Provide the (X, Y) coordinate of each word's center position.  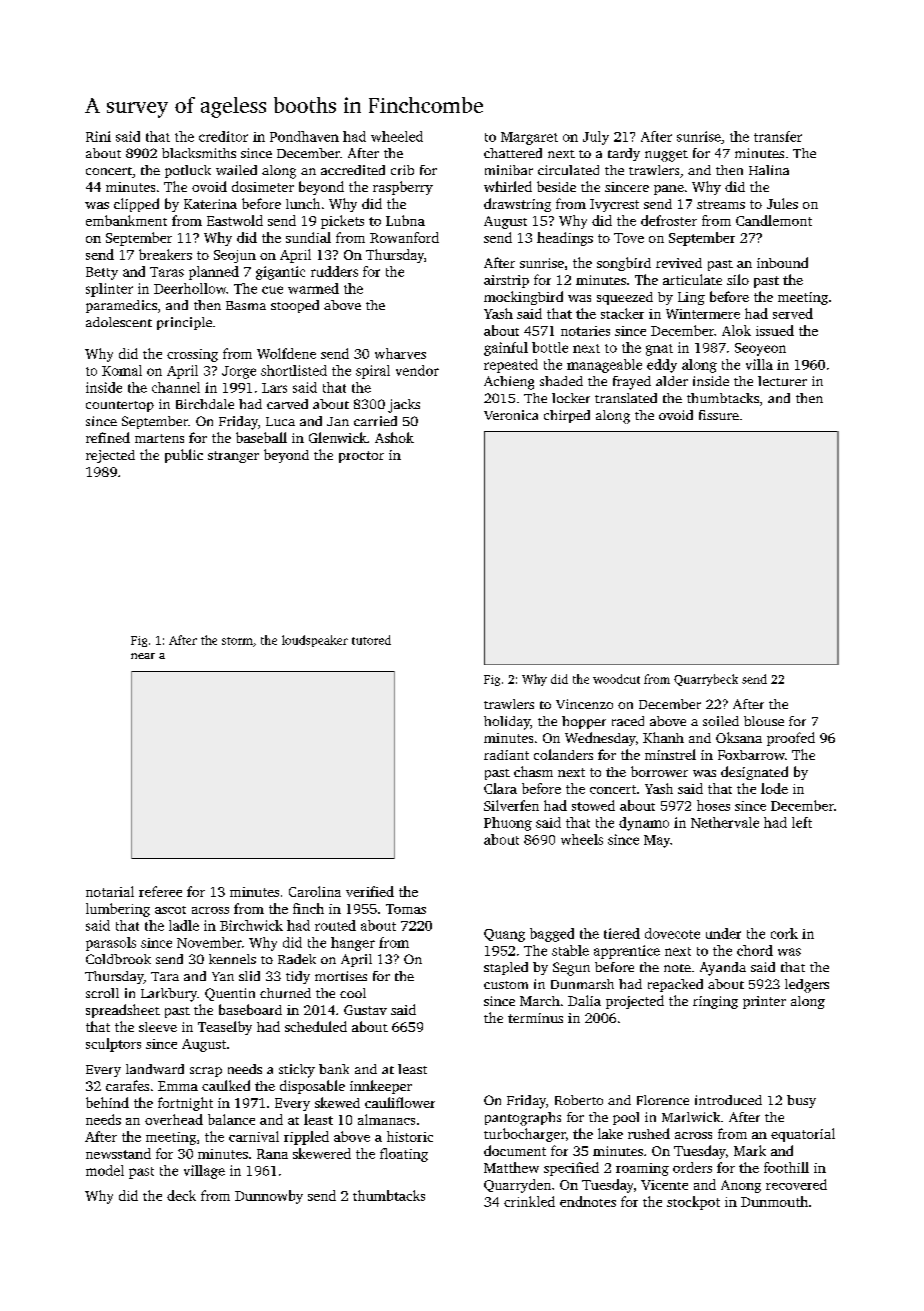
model (105, 1170)
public (184, 456)
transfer (778, 136)
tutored (371, 640)
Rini (98, 136)
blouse (764, 721)
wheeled (397, 136)
